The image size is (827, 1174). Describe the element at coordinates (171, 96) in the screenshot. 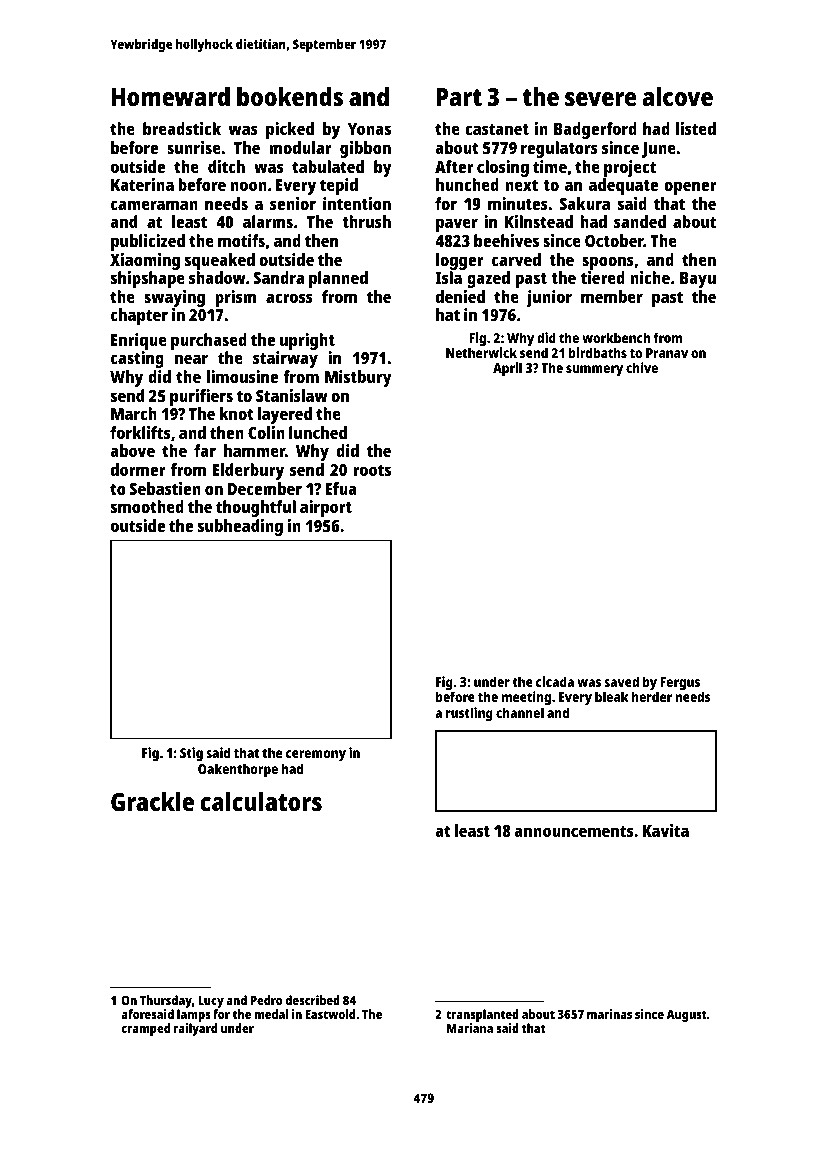

I see `Homeward` at that location.
